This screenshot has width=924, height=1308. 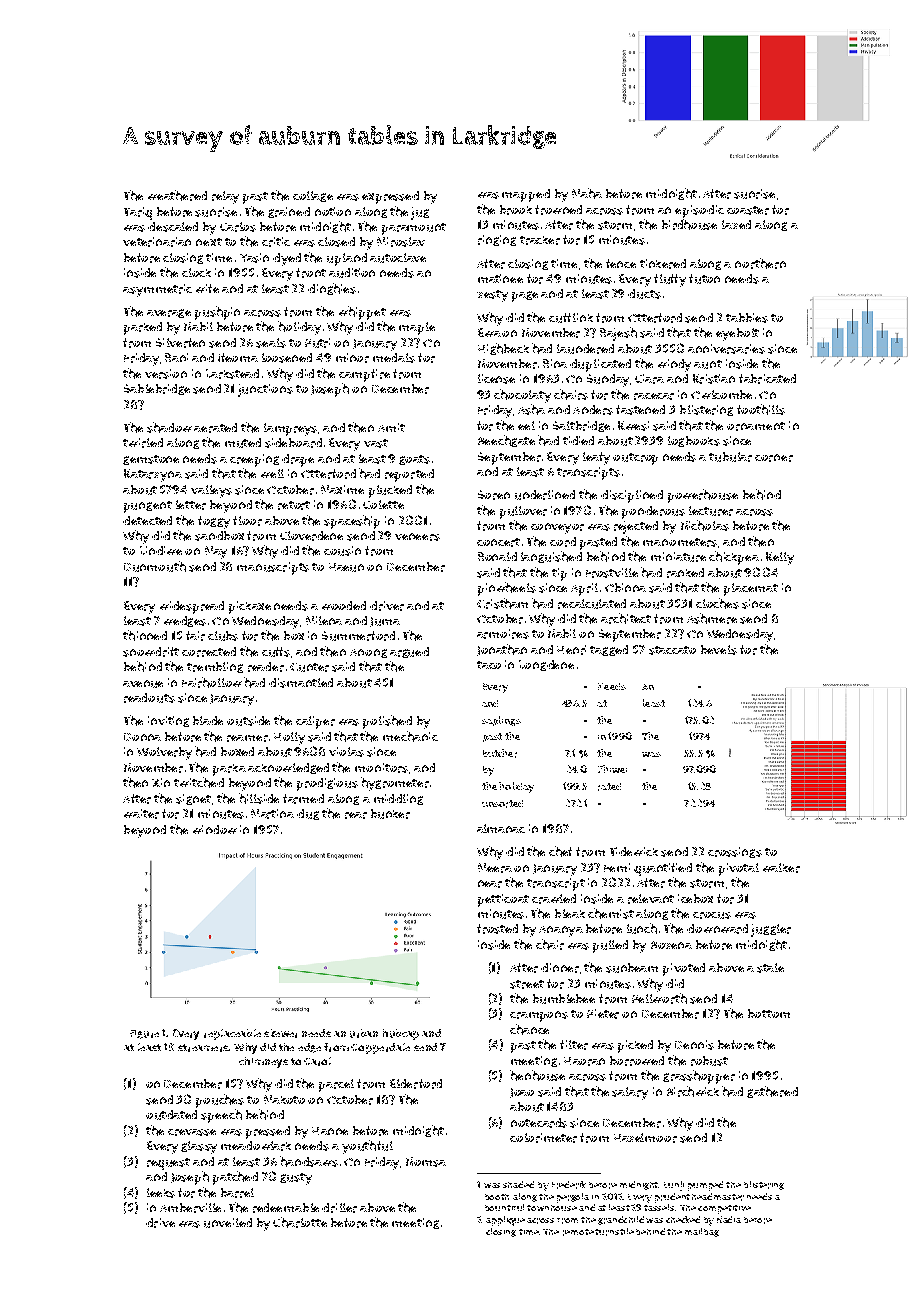 I want to click on redeemable, so click(x=286, y=1208).
